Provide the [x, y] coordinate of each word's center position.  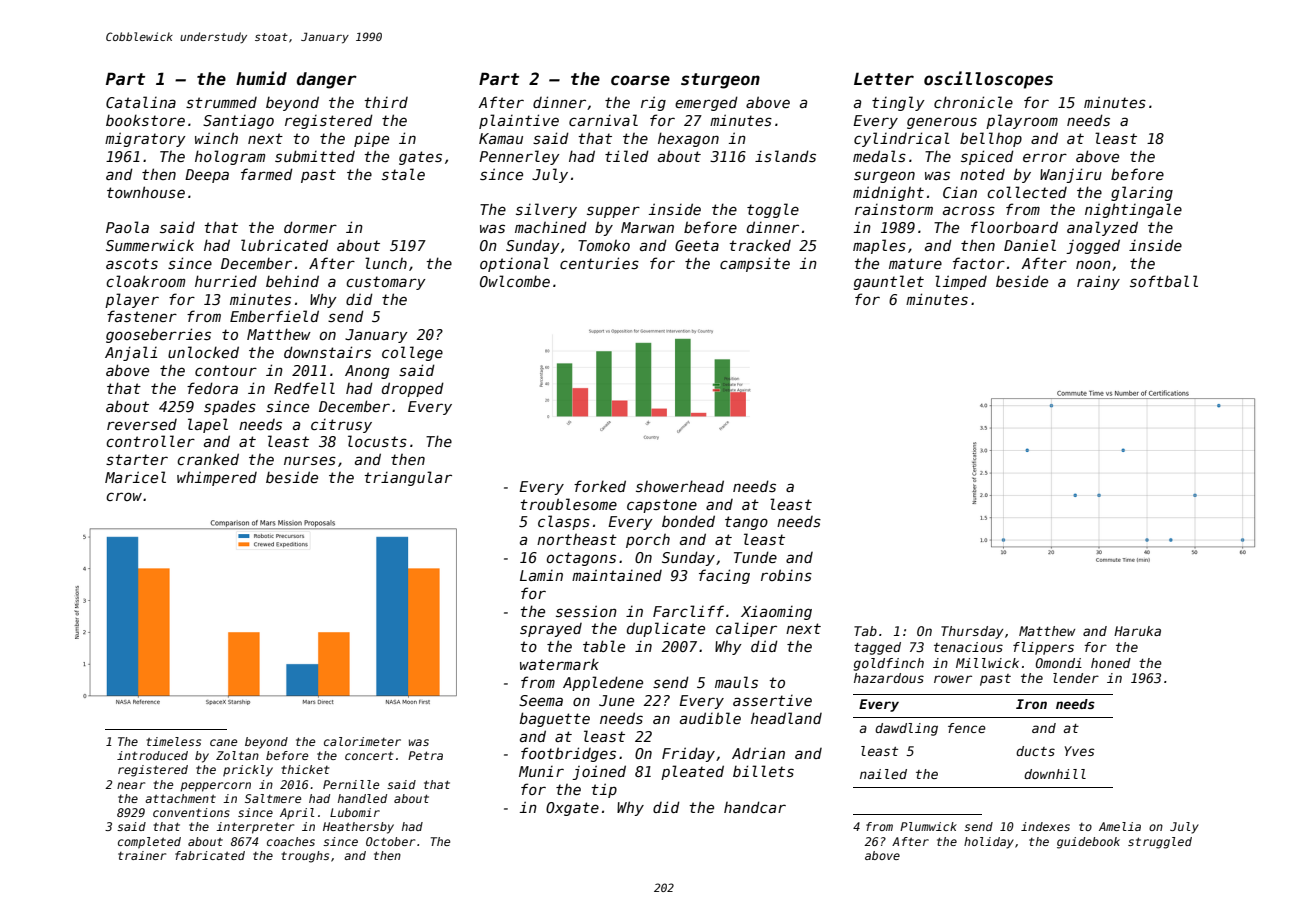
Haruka [1137, 631]
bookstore [145, 120]
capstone [662, 506]
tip [604, 790]
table [604, 646]
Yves [1080, 751]
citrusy [341, 426]
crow [124, 496]
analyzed [1102, 228]
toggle [773, 210]
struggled [1160, 843]
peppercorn [215, 787]
